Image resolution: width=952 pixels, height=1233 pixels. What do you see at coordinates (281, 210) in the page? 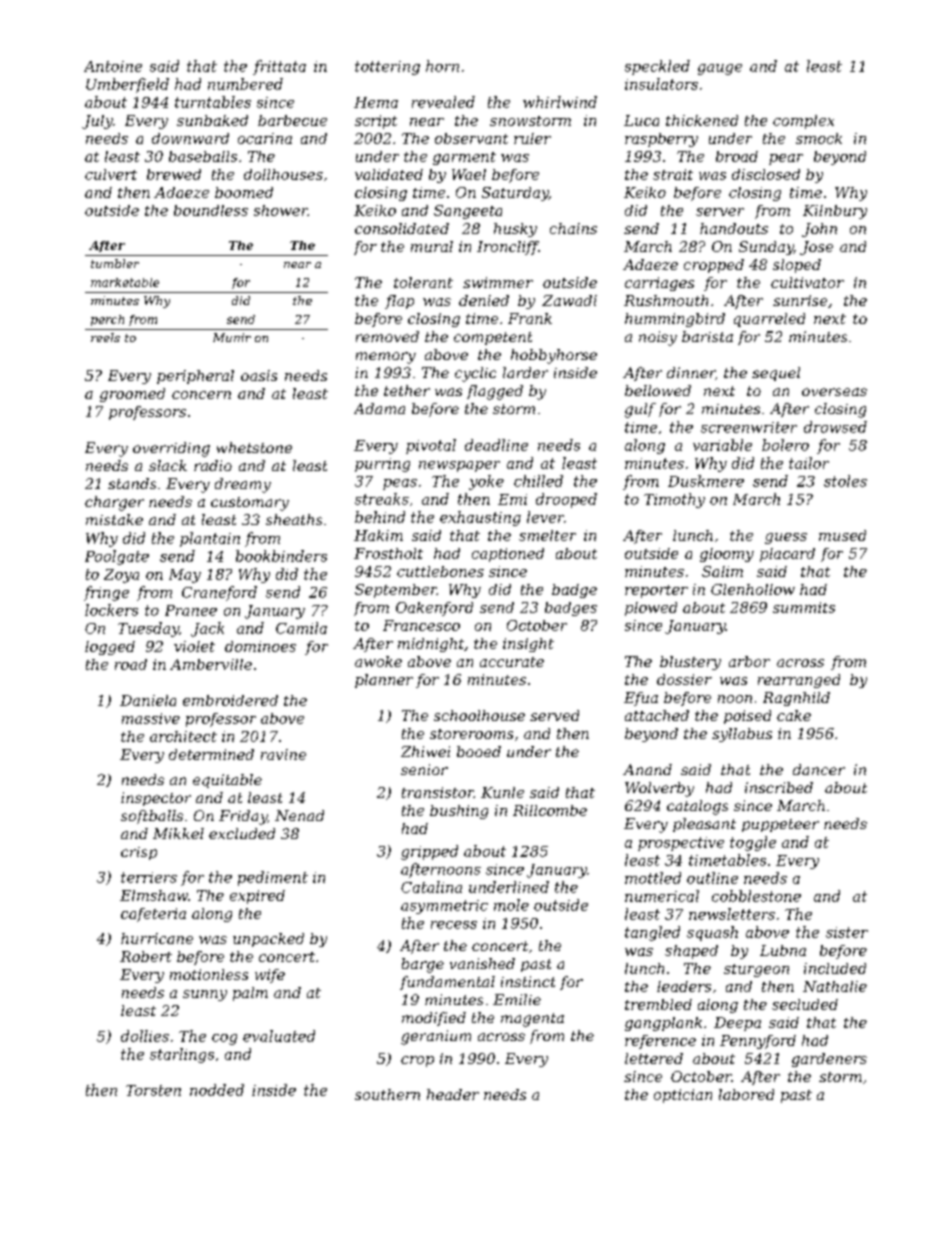
I see `shower` at bounding box center [281, 210].
